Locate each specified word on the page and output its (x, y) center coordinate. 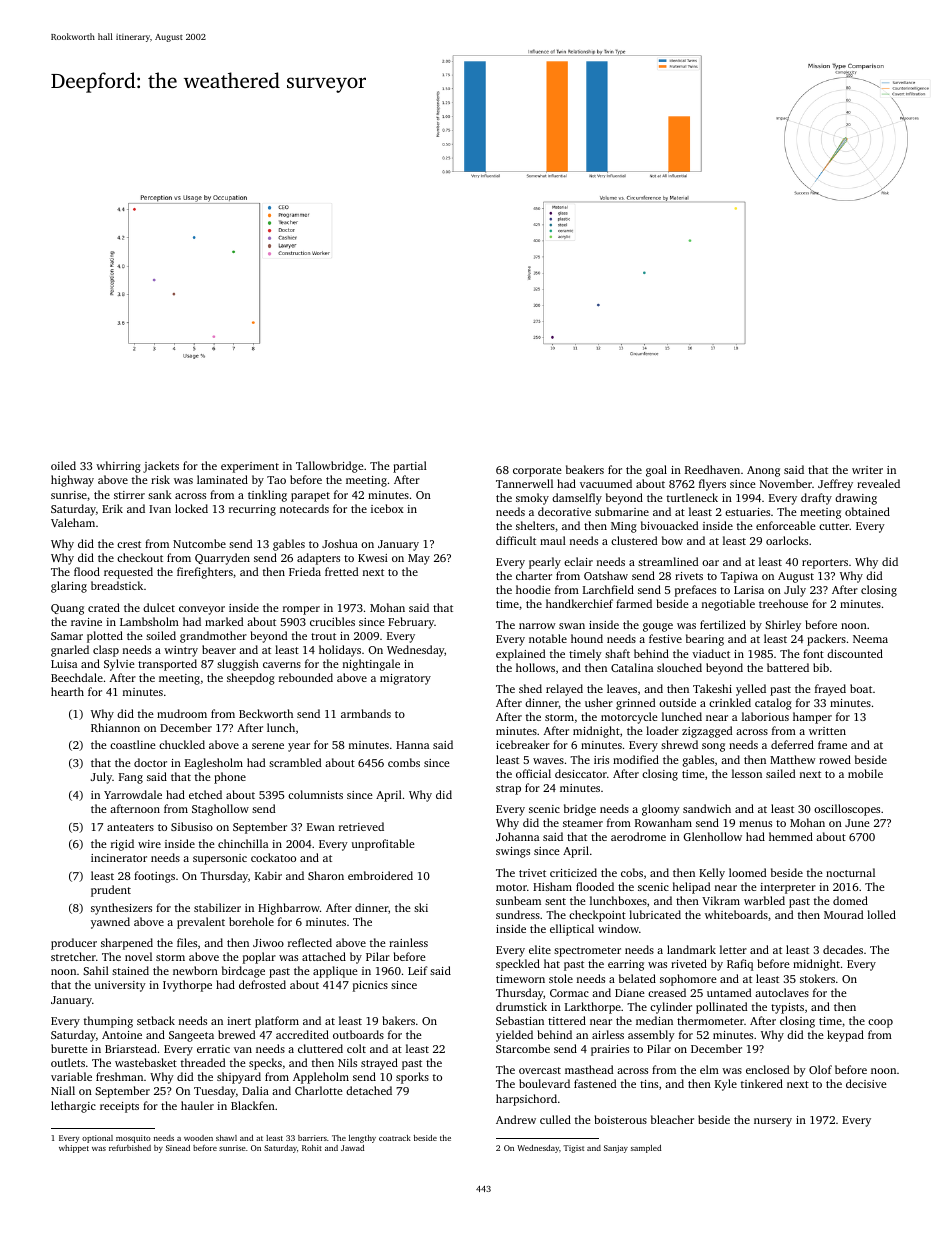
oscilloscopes (847, 810)
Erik (112, 508)
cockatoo (273, 857)
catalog (773, 704)
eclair (578, 561)
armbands (366, 713)
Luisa (64, 664)
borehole (251, 921)
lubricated (655, 914)
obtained (867, 511)
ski (421, 907)
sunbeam (518, 900)
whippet (74, 1149)
